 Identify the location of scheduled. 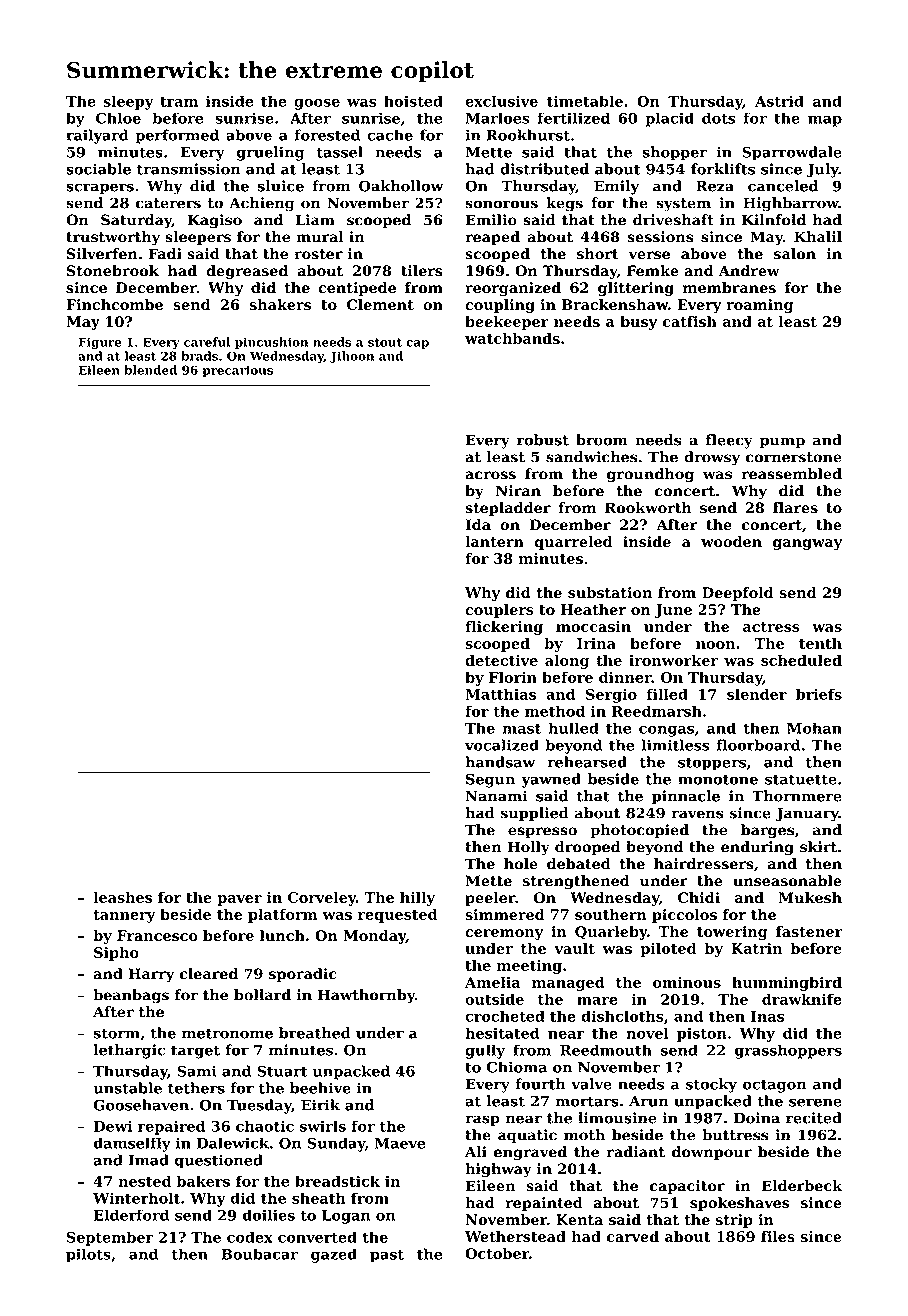
(801, 660).
